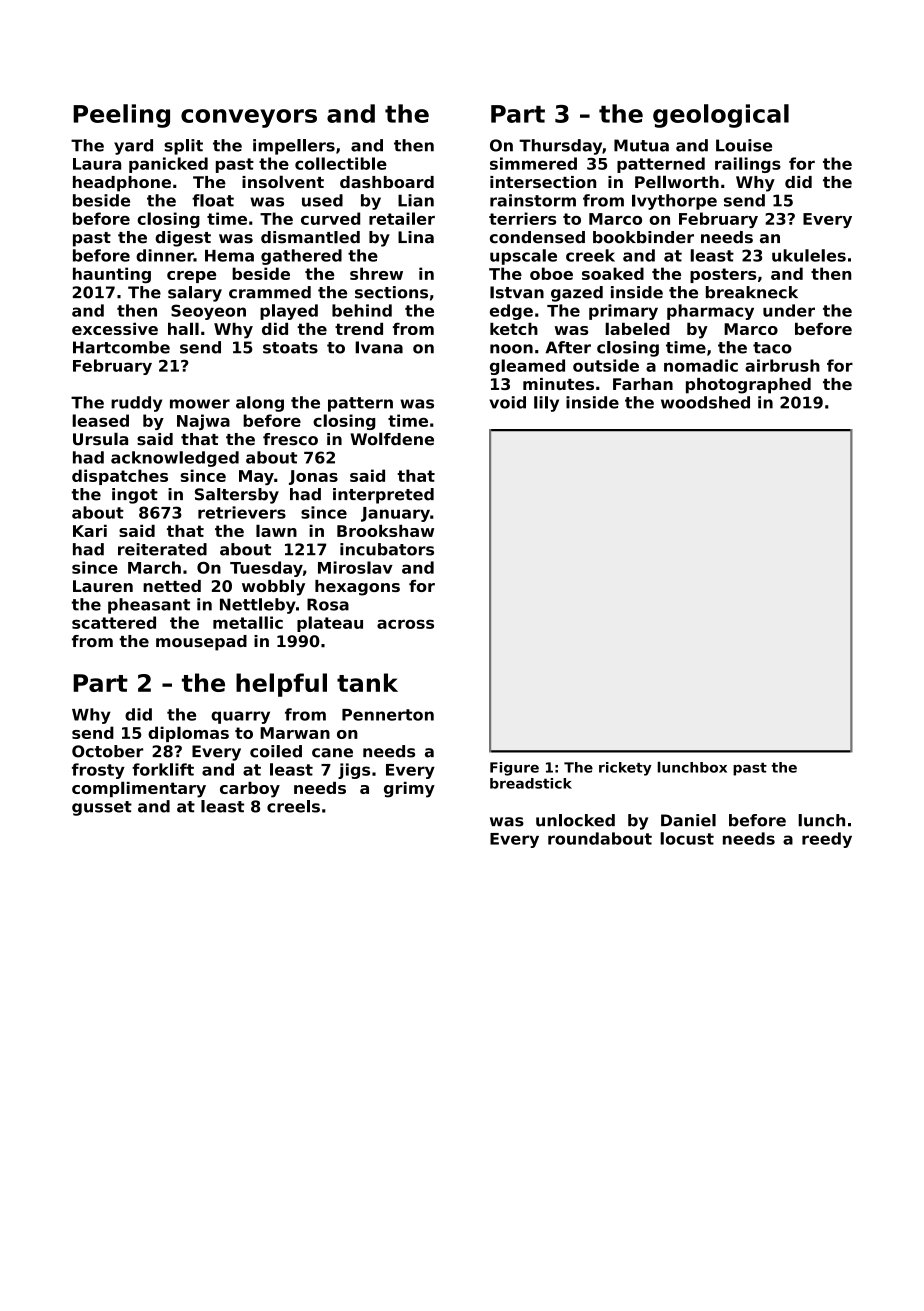 This page has width=924, height=1311. What do you see at coordinates (721, 116) in the page?
I see `geological` at bounding box center [721, 116].
